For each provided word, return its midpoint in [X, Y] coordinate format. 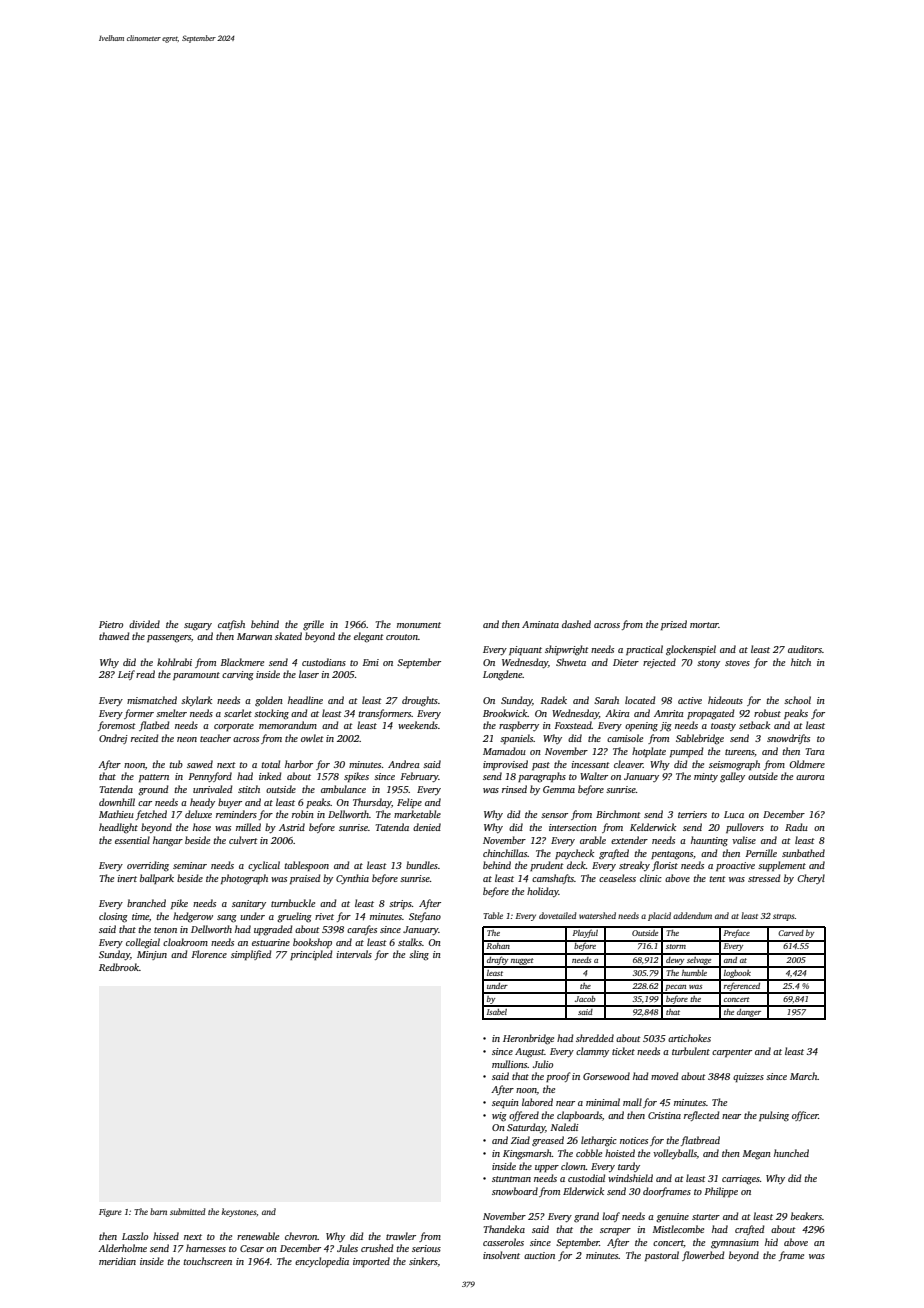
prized [674, 625]
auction [539, 1255]
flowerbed [703, 1256]
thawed [114, 636]
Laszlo [135, 1236]
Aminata [540, 624]
